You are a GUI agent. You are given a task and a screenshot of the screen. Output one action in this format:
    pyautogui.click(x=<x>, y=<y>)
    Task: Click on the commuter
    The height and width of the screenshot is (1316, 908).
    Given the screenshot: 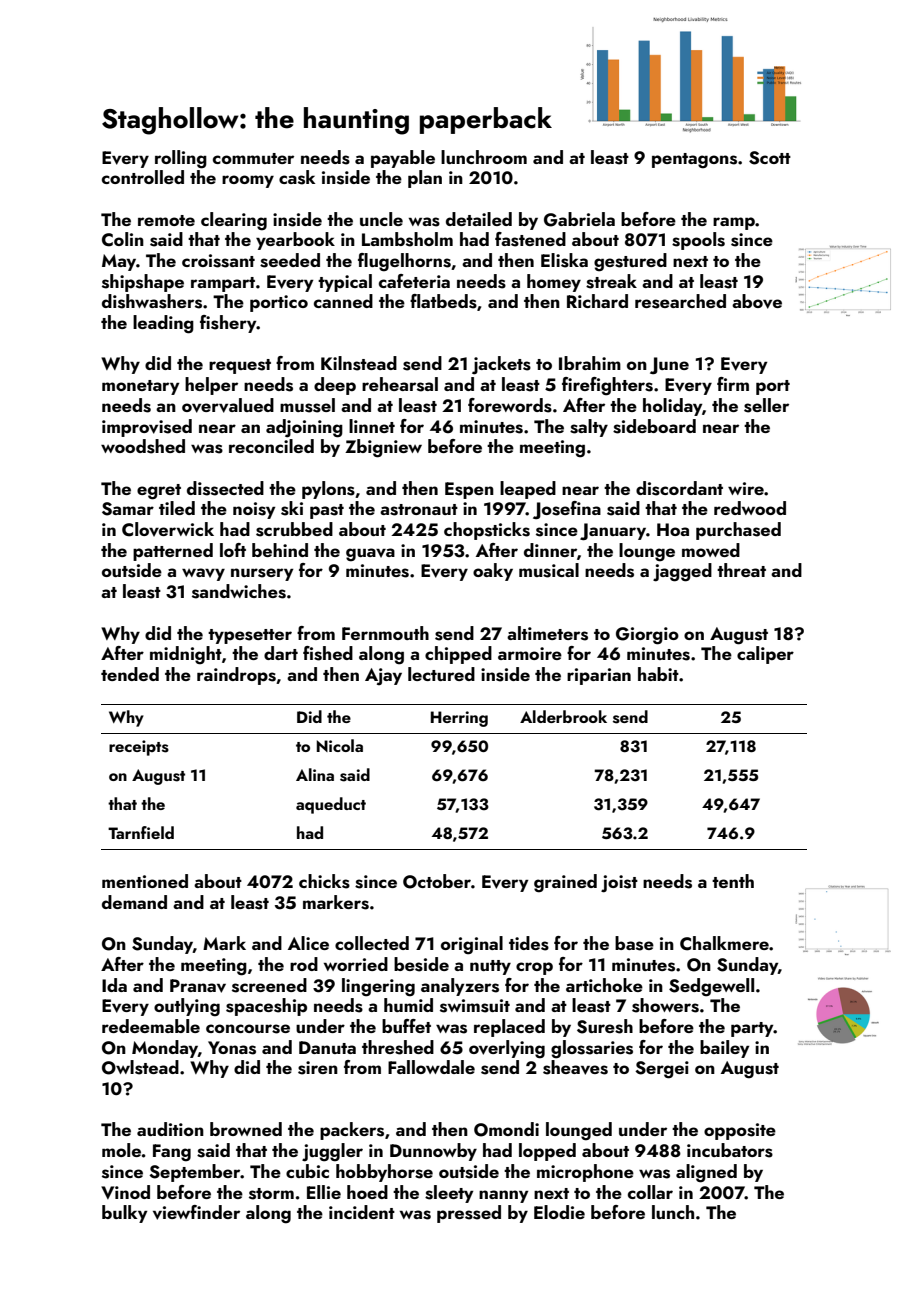 What is the action you would take?
    pyautogui.click(x=253, y=158)
